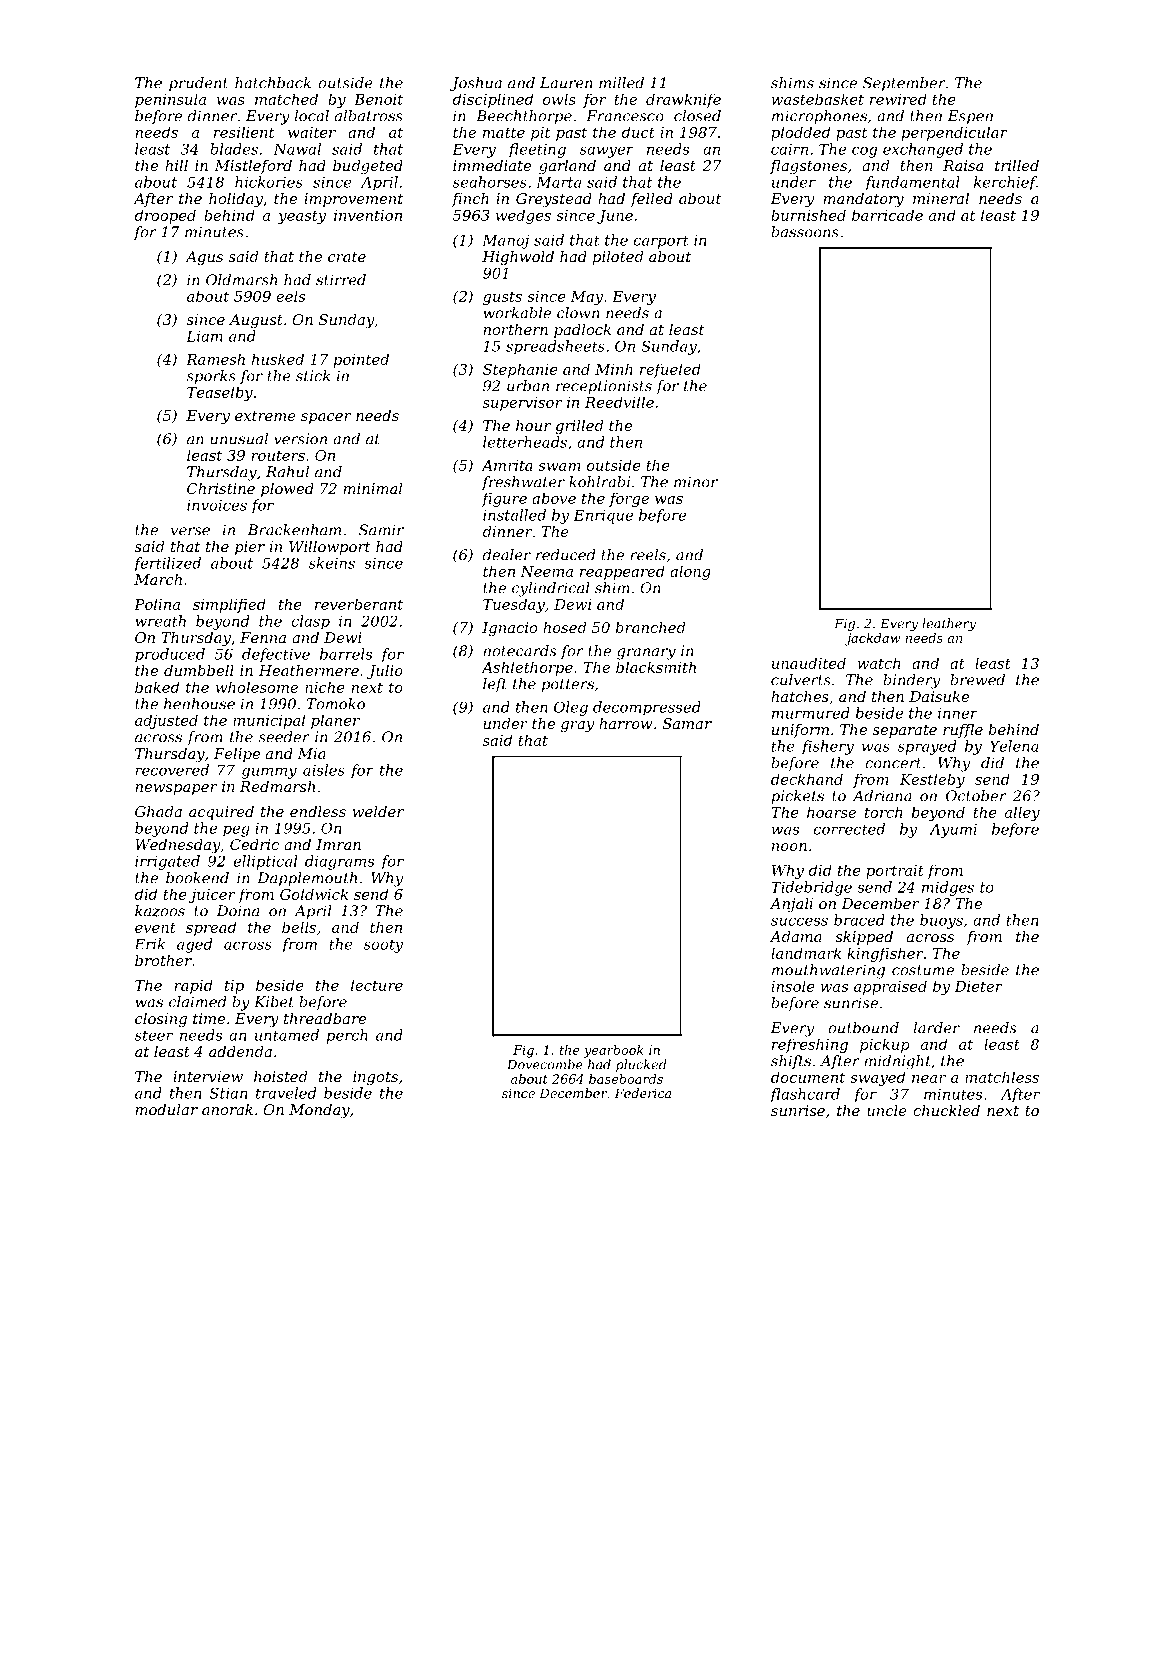  I want to click on sporks, so click(211, 377).
